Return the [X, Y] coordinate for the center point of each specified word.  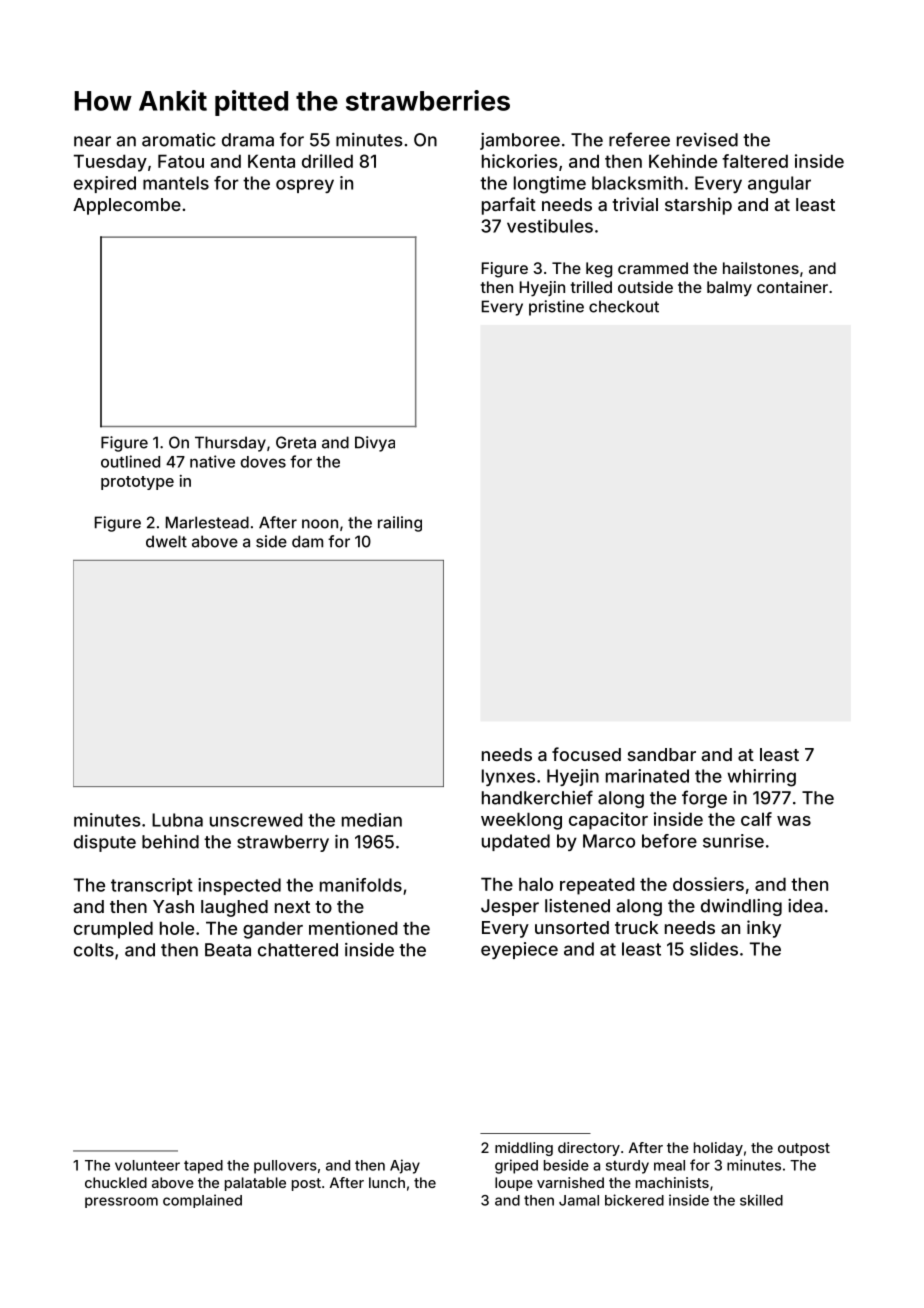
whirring [761, 778]
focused [586, 754]
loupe [514, 1184]
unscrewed [256, 820]
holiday [718, 1149]
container [792, 287]
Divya [375, 444]
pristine [556, 308]
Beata [228, 950]
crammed [653, 268]
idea [805, 906]
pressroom [121, 1202]
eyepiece [519, 950]
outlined [130, 461]
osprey [305, 186]
